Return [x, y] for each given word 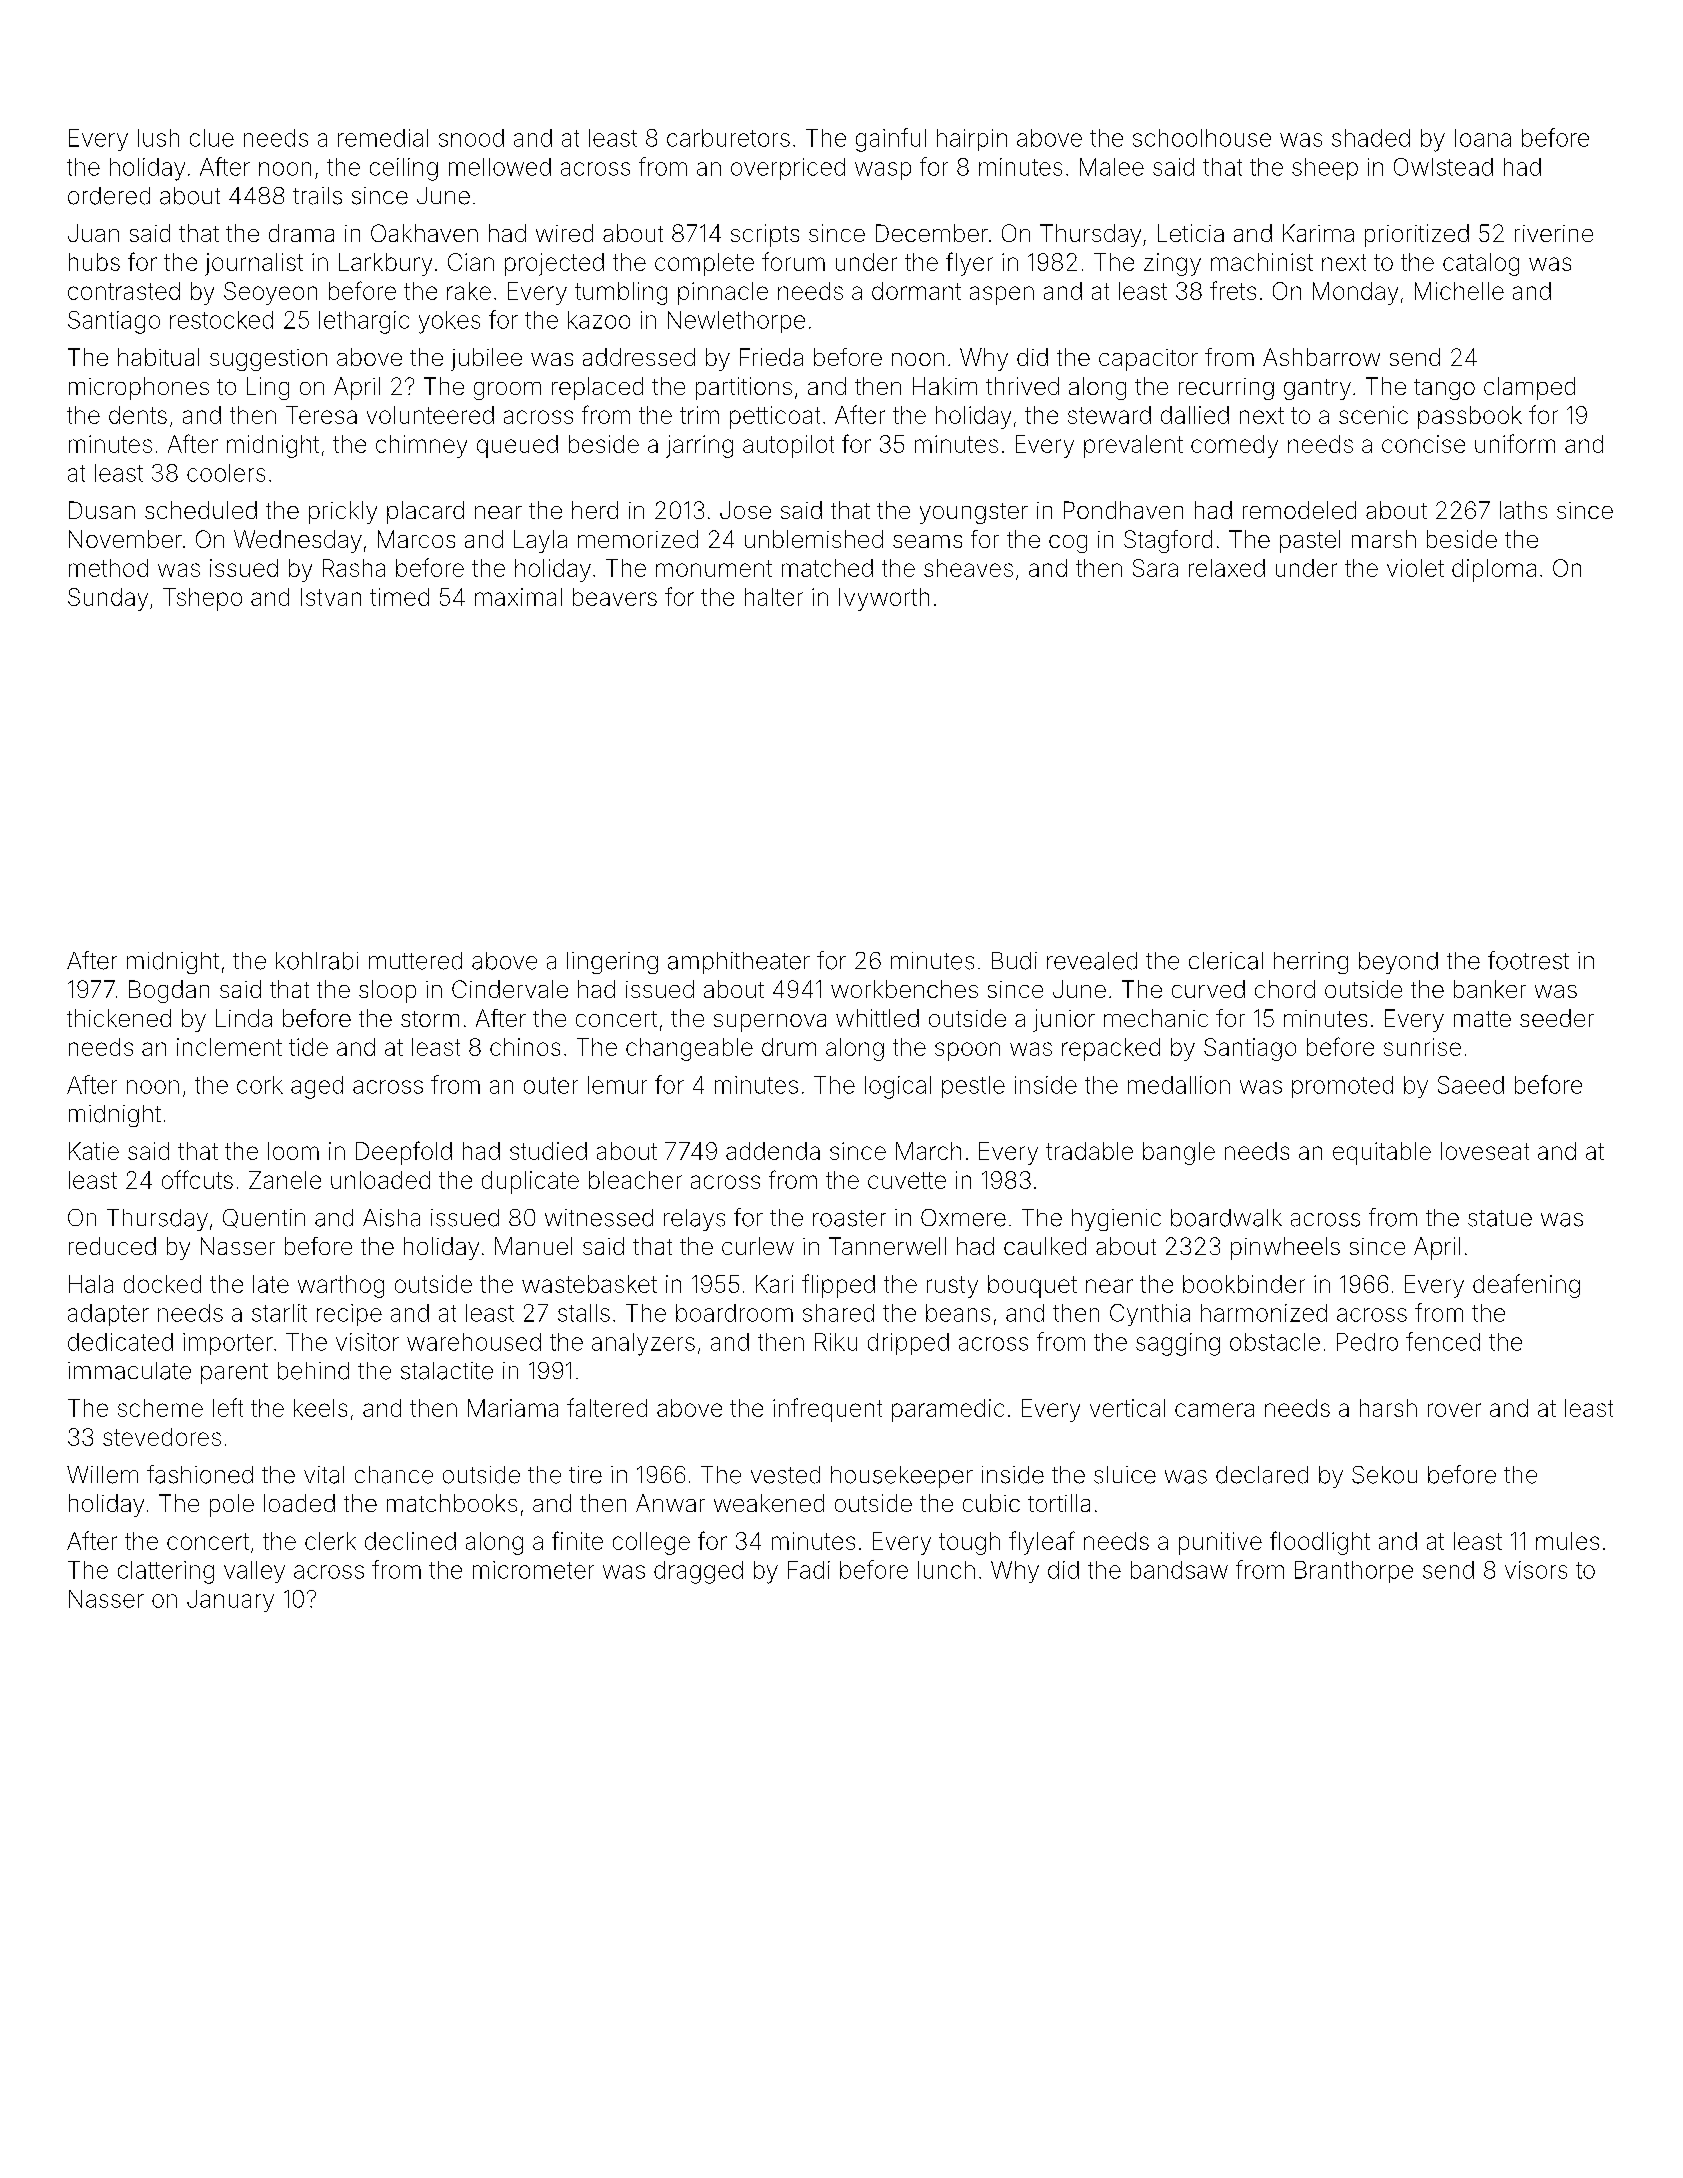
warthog [341, 1286]
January [230, 1601]
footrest [1528, 960]
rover [1454, 1410]
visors [1536, 1570]
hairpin [972, 140]
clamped [1529, 388]
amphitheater [739, 963]
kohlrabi [317, 961]
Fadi [809, 1570]
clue [212, 138]
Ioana [1483, 138]
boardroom [734, 1313]
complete [704, 264]
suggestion [268, 360]
